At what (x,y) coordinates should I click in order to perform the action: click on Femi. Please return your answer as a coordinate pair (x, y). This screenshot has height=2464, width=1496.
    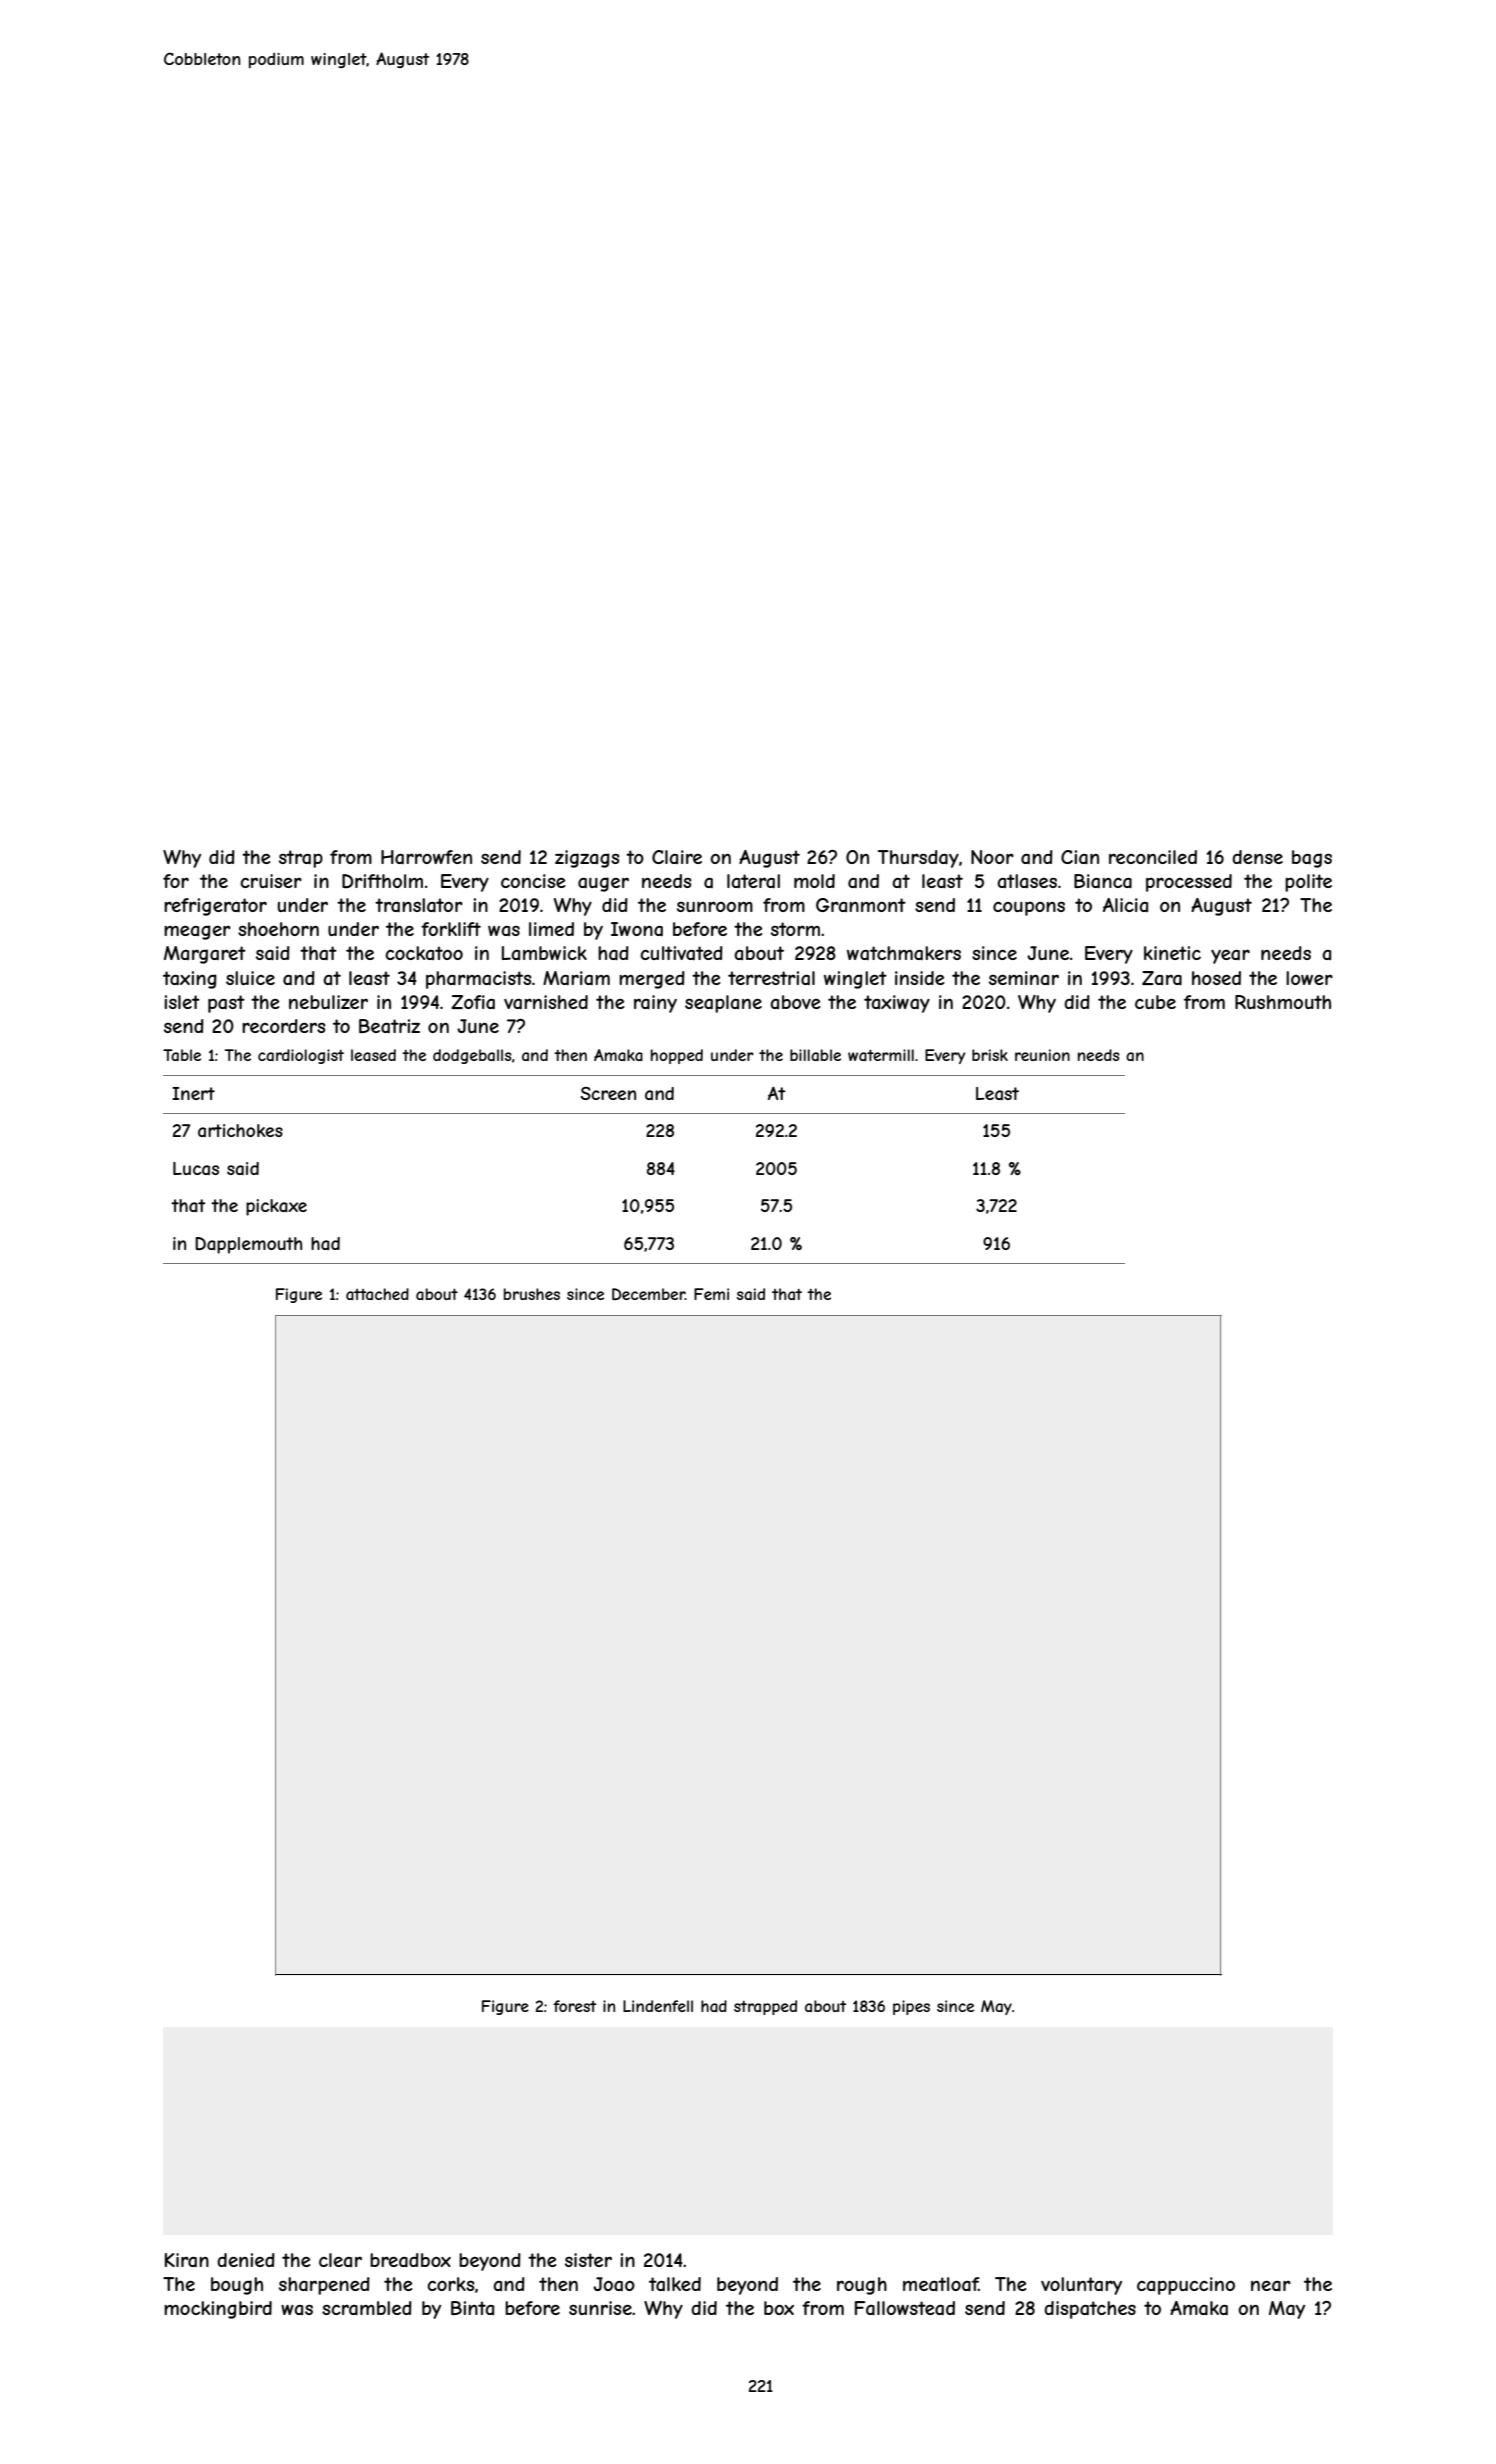
    Looking at the image, I should click on (711, 1294).
